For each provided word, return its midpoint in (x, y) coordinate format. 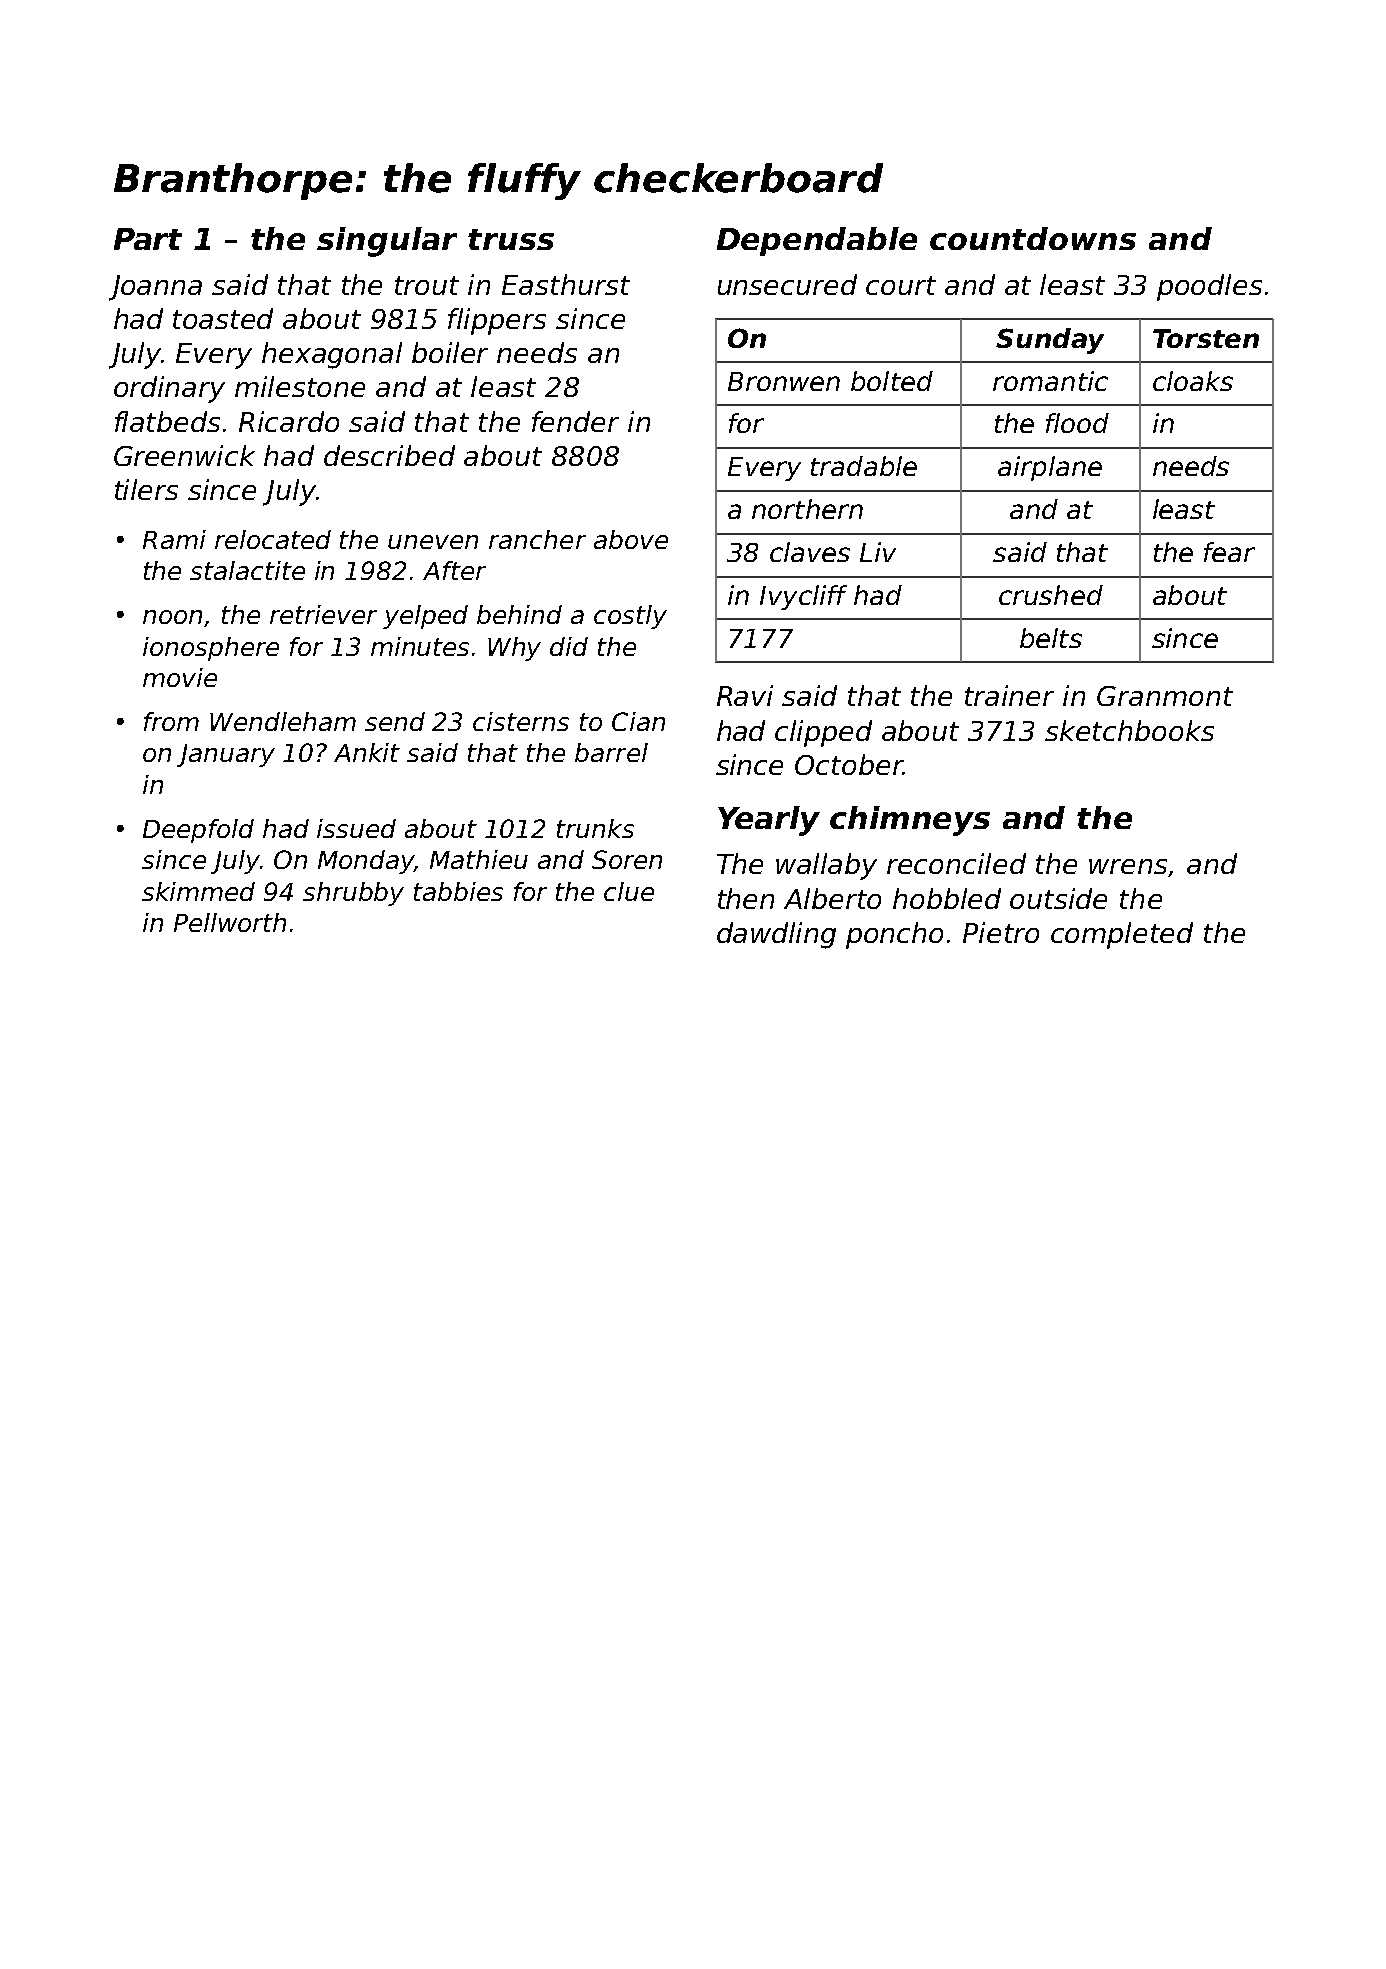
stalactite (247, 570)
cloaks (1193, 381)
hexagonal (332, 355)
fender (575, 421)
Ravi (745, 695)
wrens (1129, 868)
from (171, 721)
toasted (223, 318)
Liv (878, 552)
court (901, 285)
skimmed (198, 891)
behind (519, 614)
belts (1051, 638)
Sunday (1050, 341)
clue (629, 891)
